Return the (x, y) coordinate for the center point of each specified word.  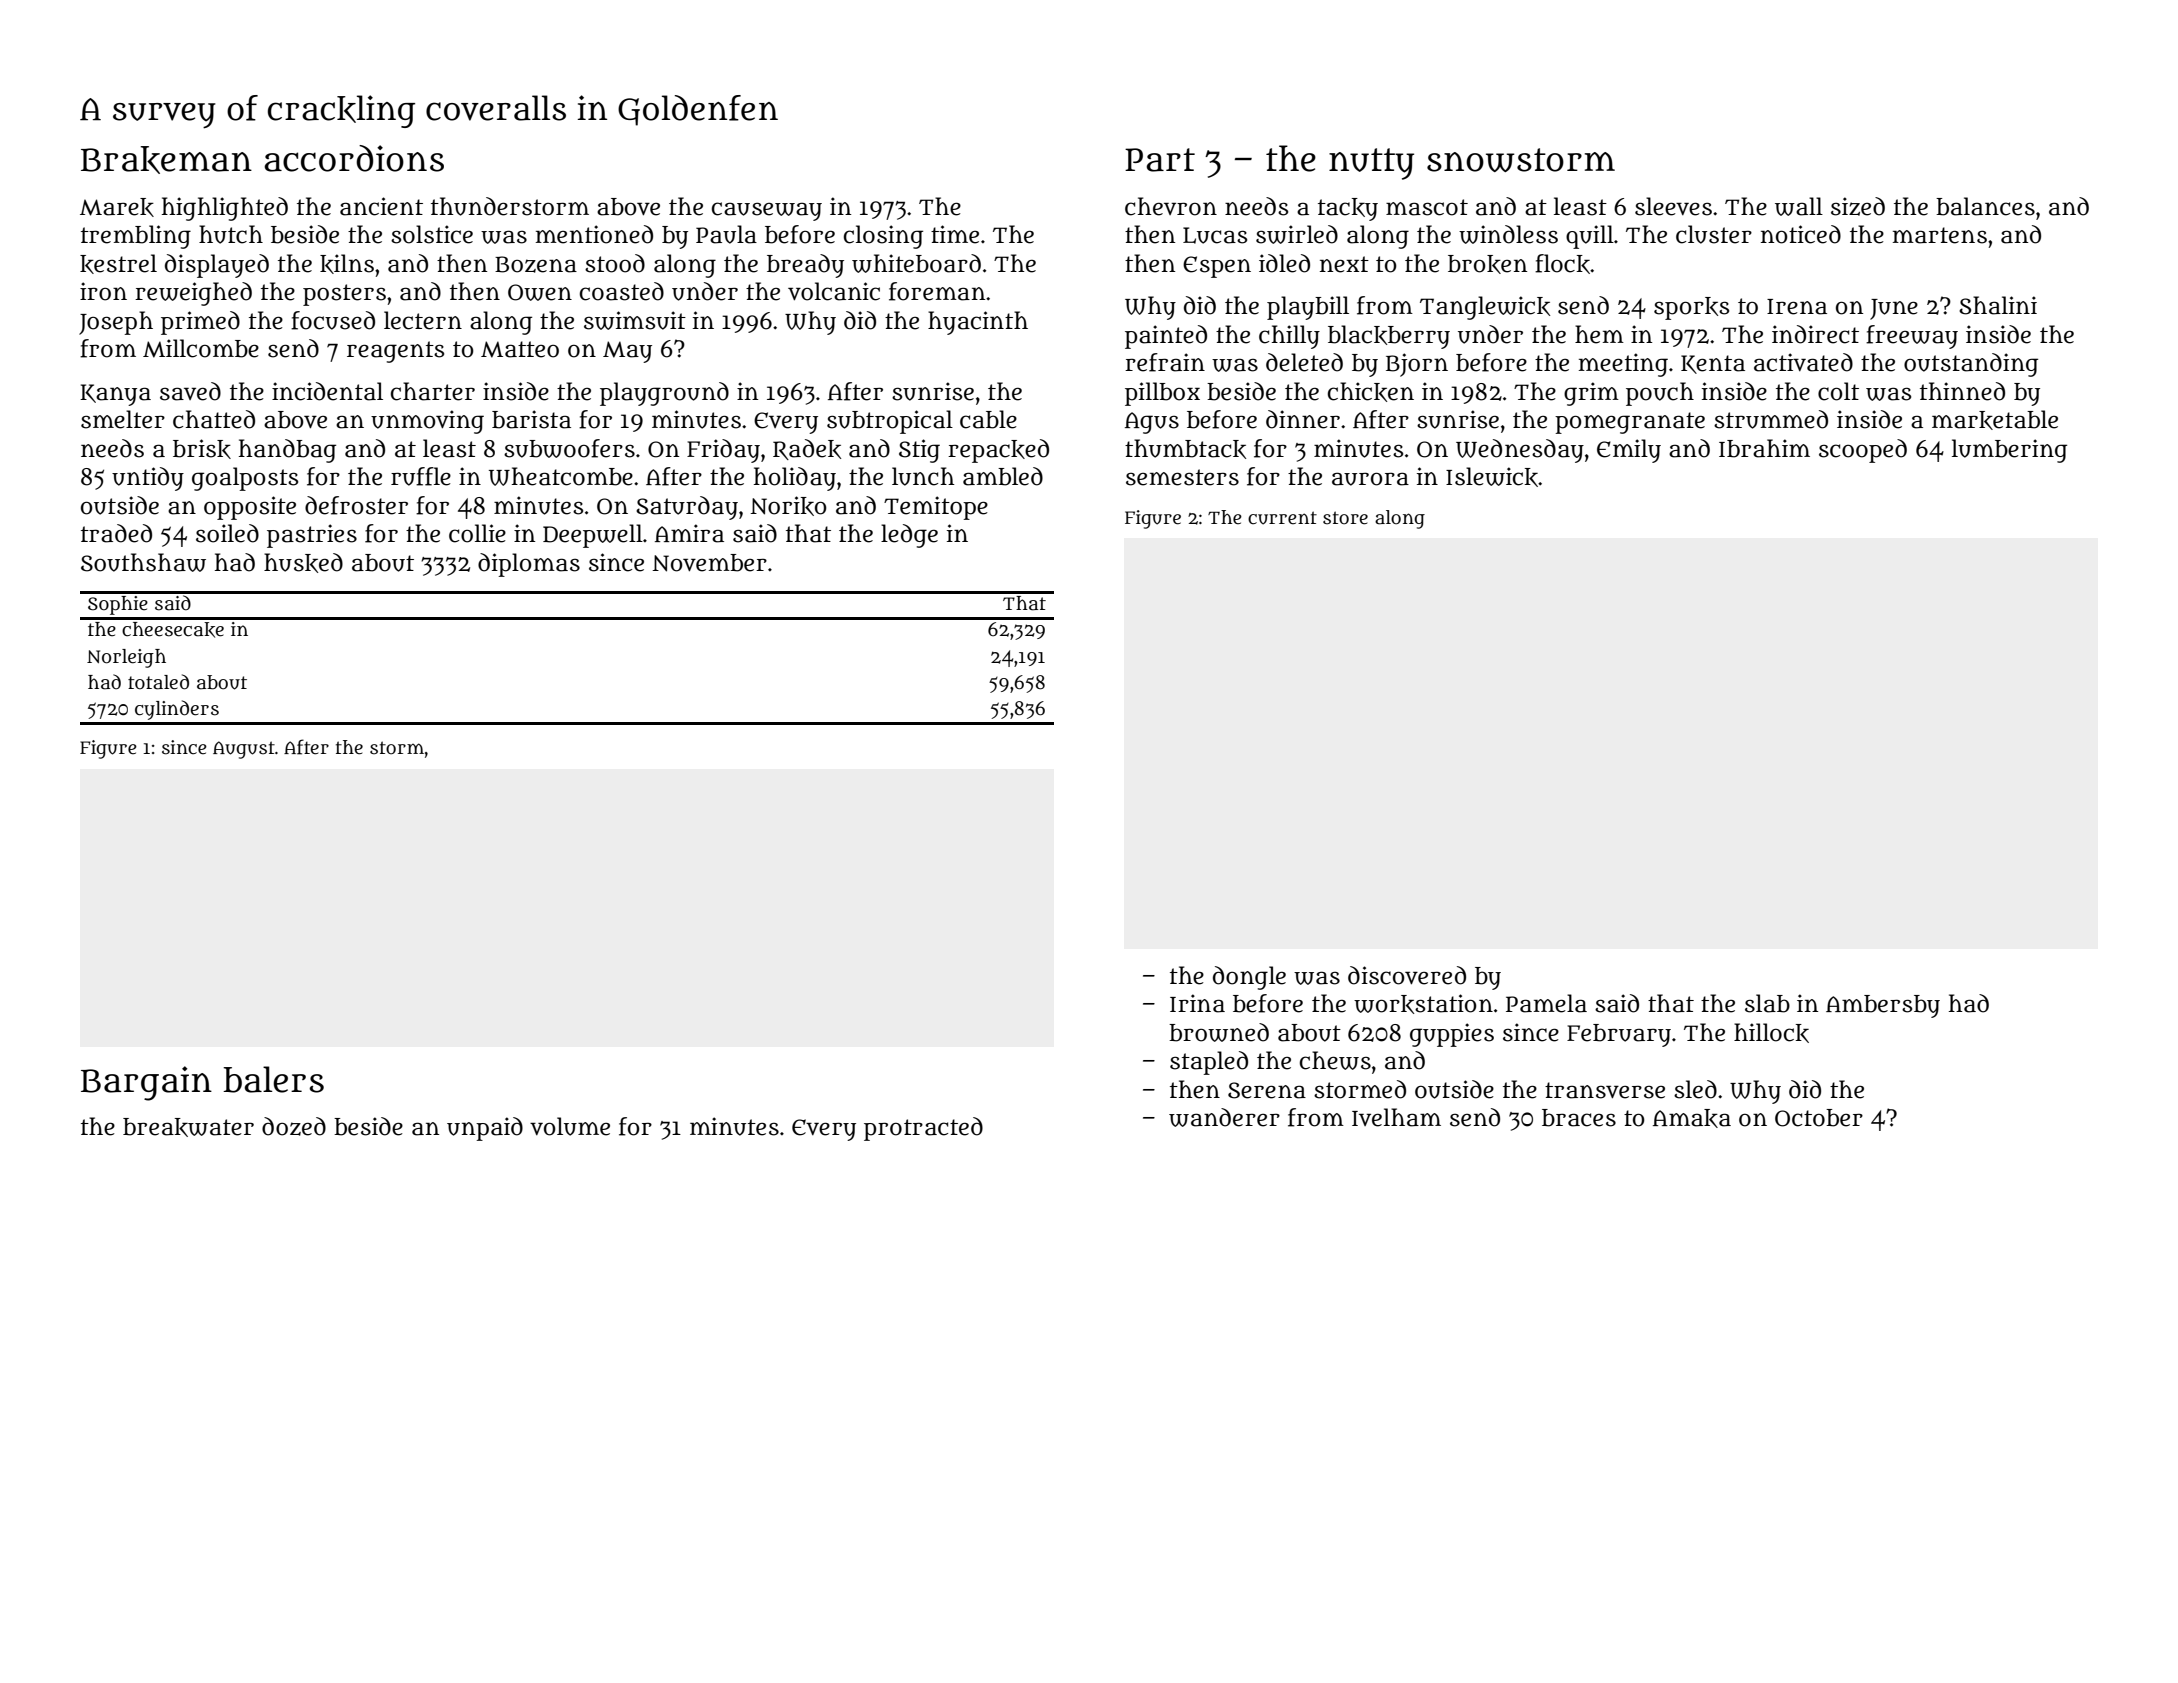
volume (570, 1126)
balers (273, 1079)
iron (103, 291)
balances (1985, 206)
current (1282, 518)
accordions (354, 158)
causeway (767, 211)
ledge (909, 536)
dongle (1249, 978)
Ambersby (1883, 1006)
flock (1562, 264)
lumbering (2009, 451)
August (244, 750)
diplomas (529, 565)
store (1345, 518)
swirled (1297, 234)
